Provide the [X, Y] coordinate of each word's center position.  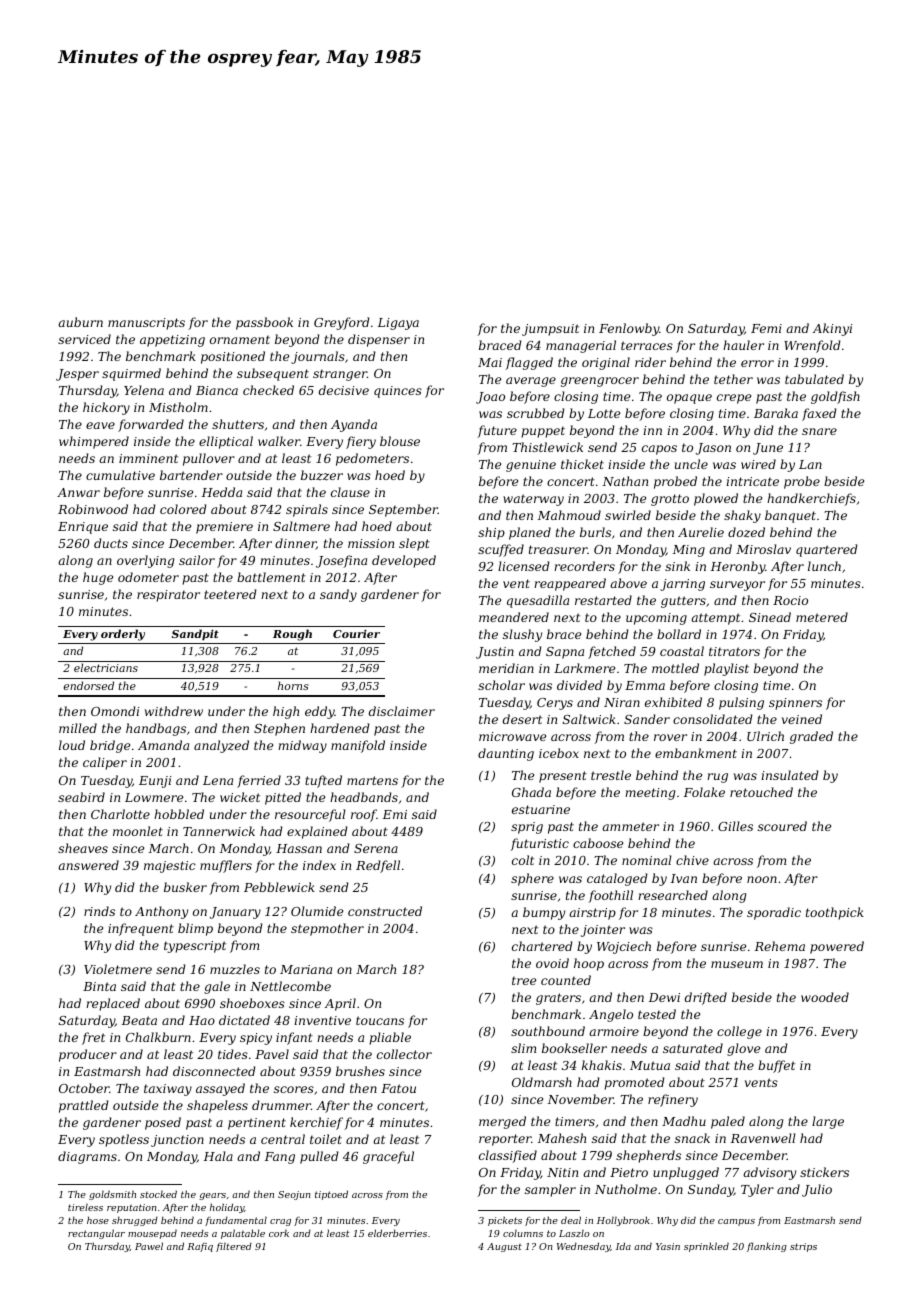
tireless [85, 1207]
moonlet [138, 831]
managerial [581, 346]
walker [279, 441]
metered [822, 617]
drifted [706, 998]
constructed [385, 911]
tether [733, 379]
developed [404, 561]
